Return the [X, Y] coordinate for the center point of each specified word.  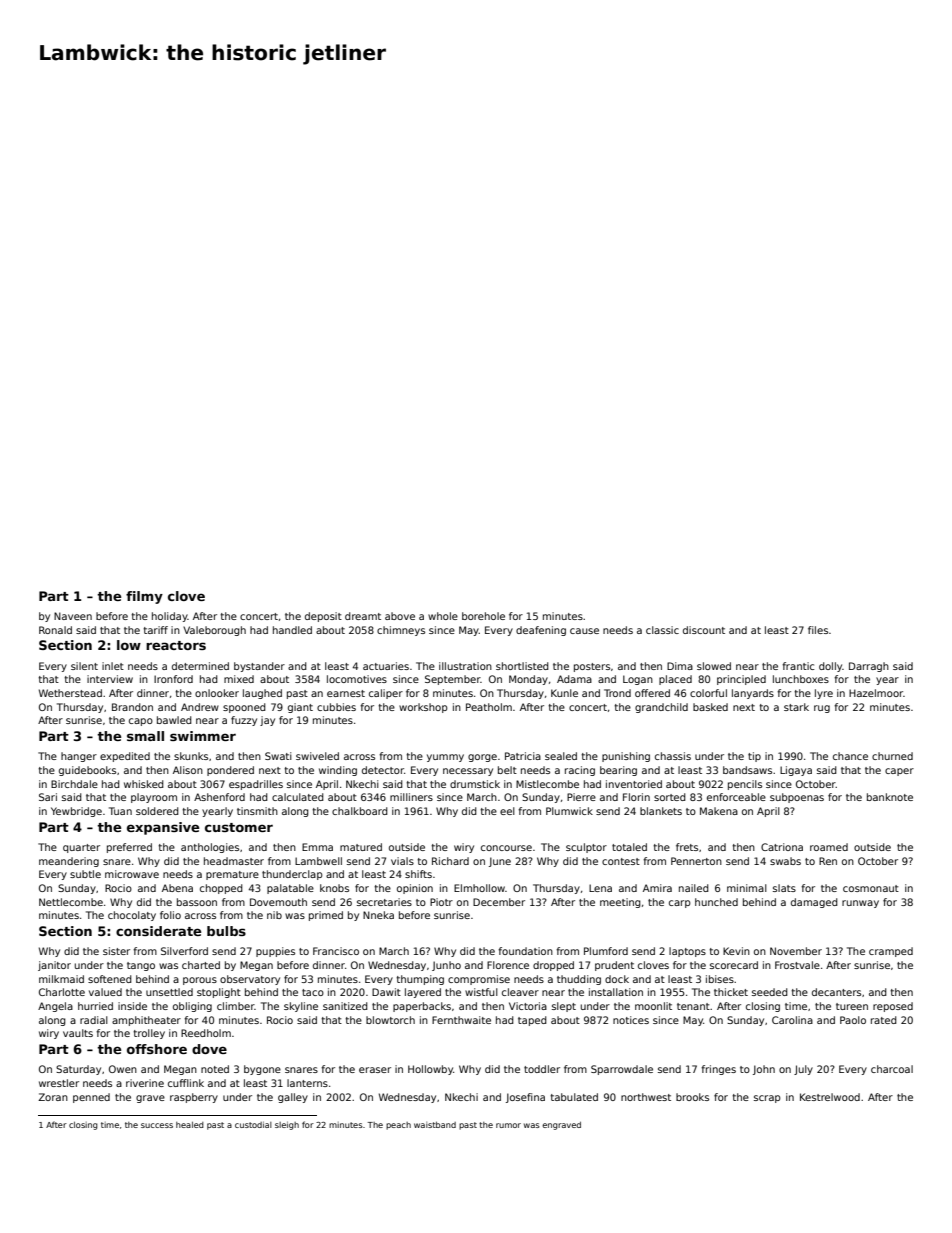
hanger [79, 757]
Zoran [53, 1097]
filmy [144, 597]
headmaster [234, 861]
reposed [893, 1007]
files [818, 630]
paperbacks [422, 1007]
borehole [483, 616]
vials [402, 861]
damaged [814, 903]
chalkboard [360, 811]
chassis [673, 756]
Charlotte [62, 992]
